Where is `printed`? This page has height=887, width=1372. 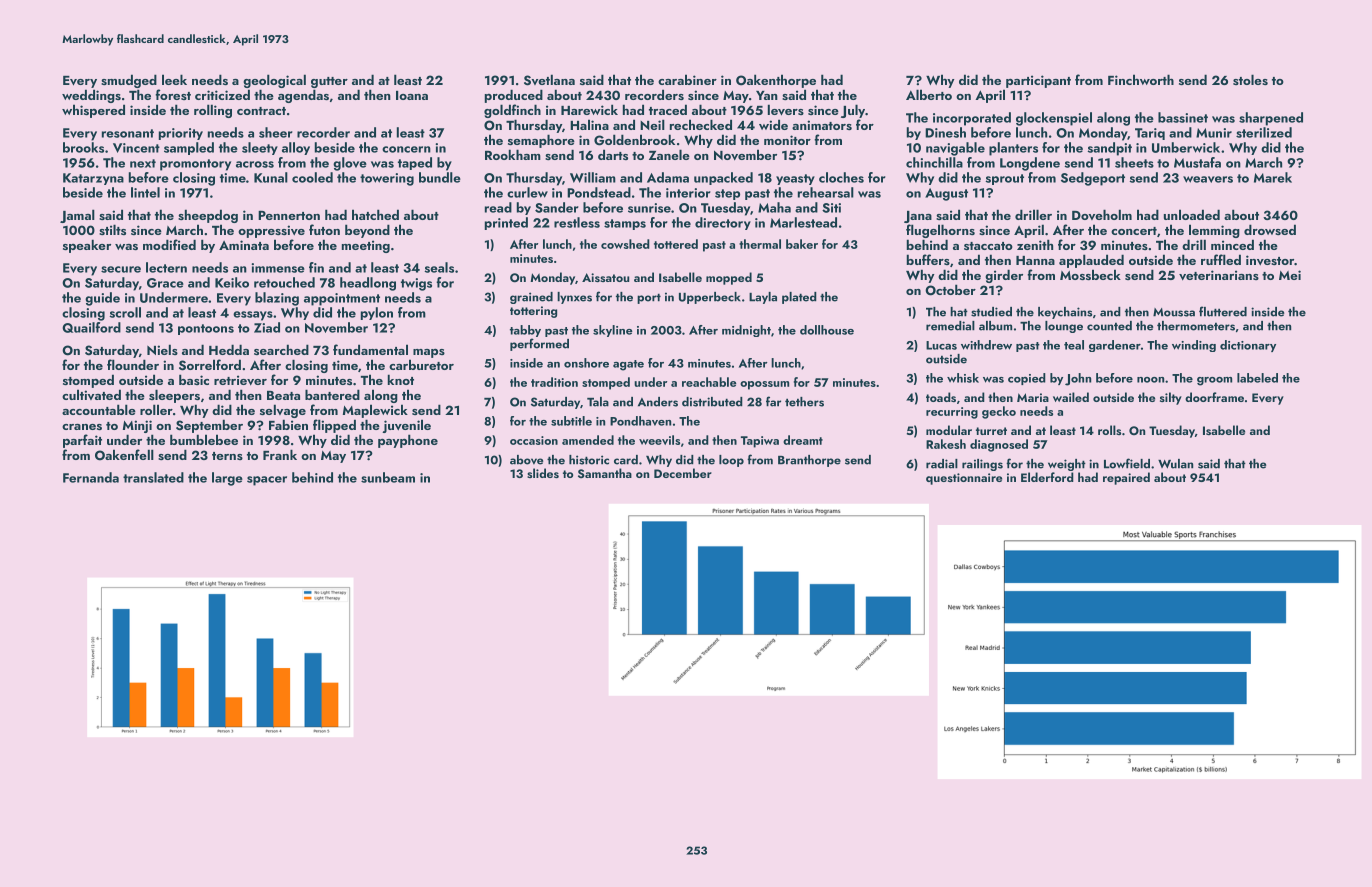
printed is located at coordinates (506, 223).
